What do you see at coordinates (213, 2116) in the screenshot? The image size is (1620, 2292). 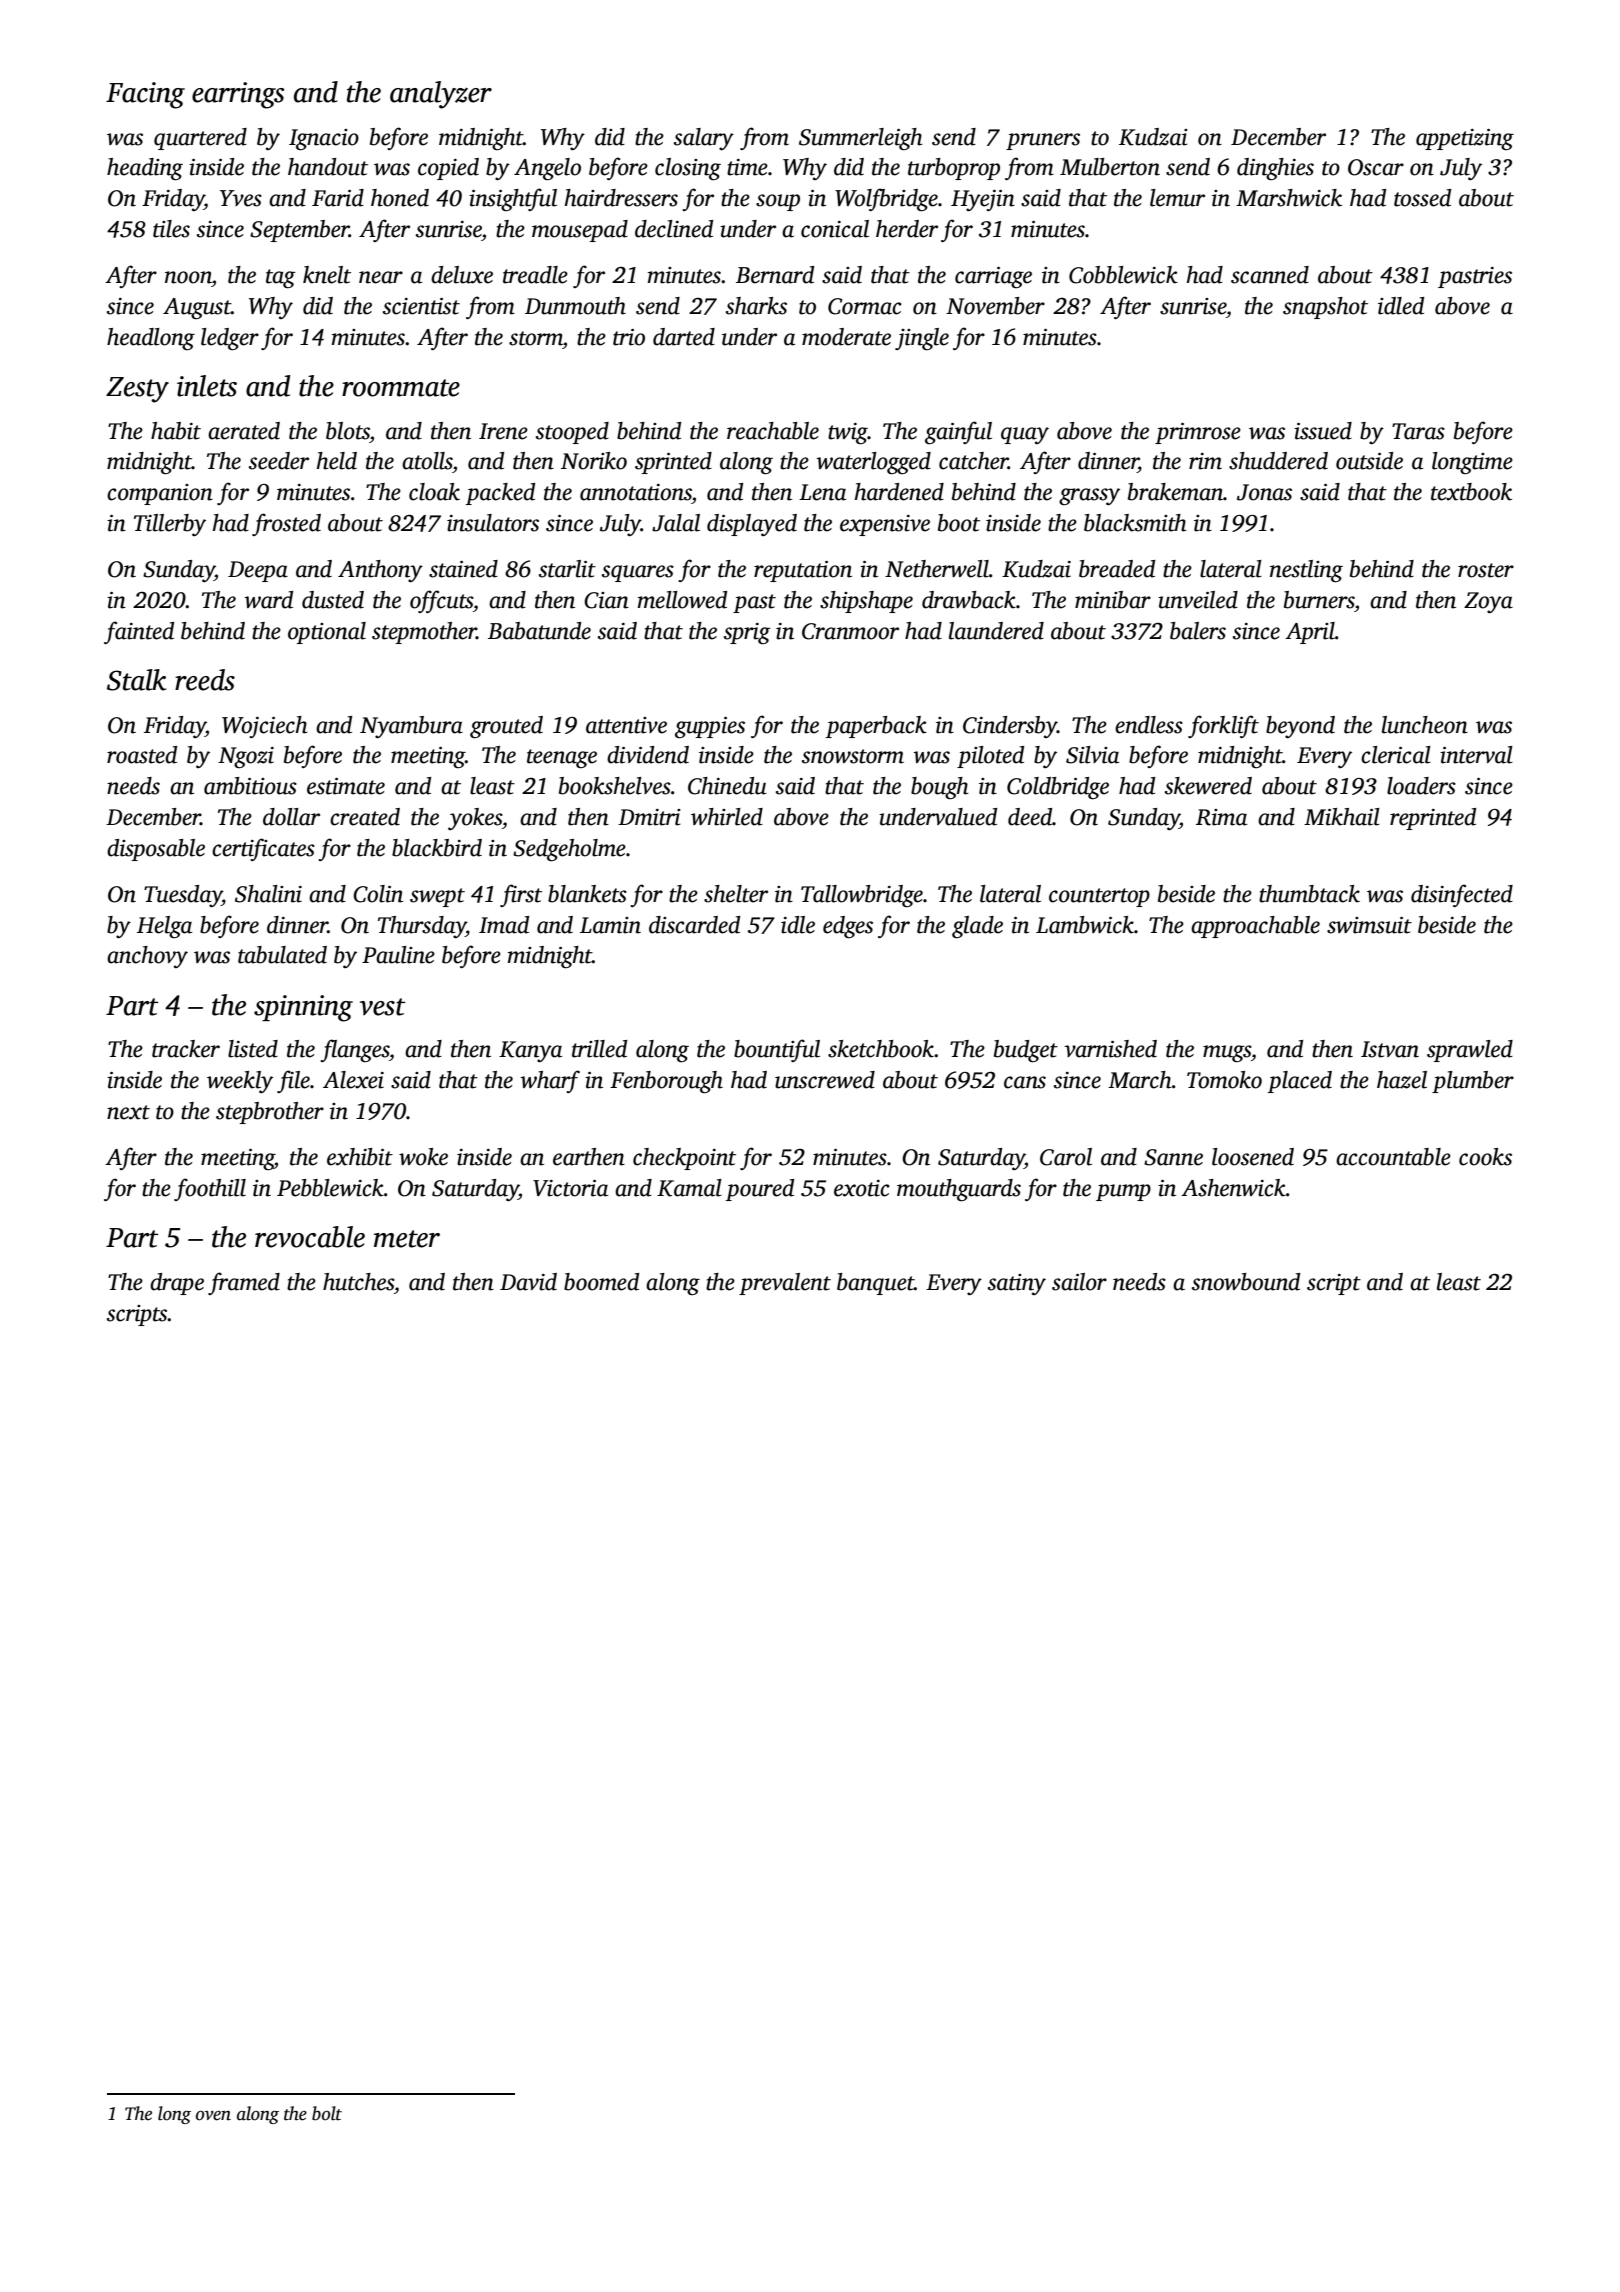 I see `oven` at bounding box center [213, 2116].
